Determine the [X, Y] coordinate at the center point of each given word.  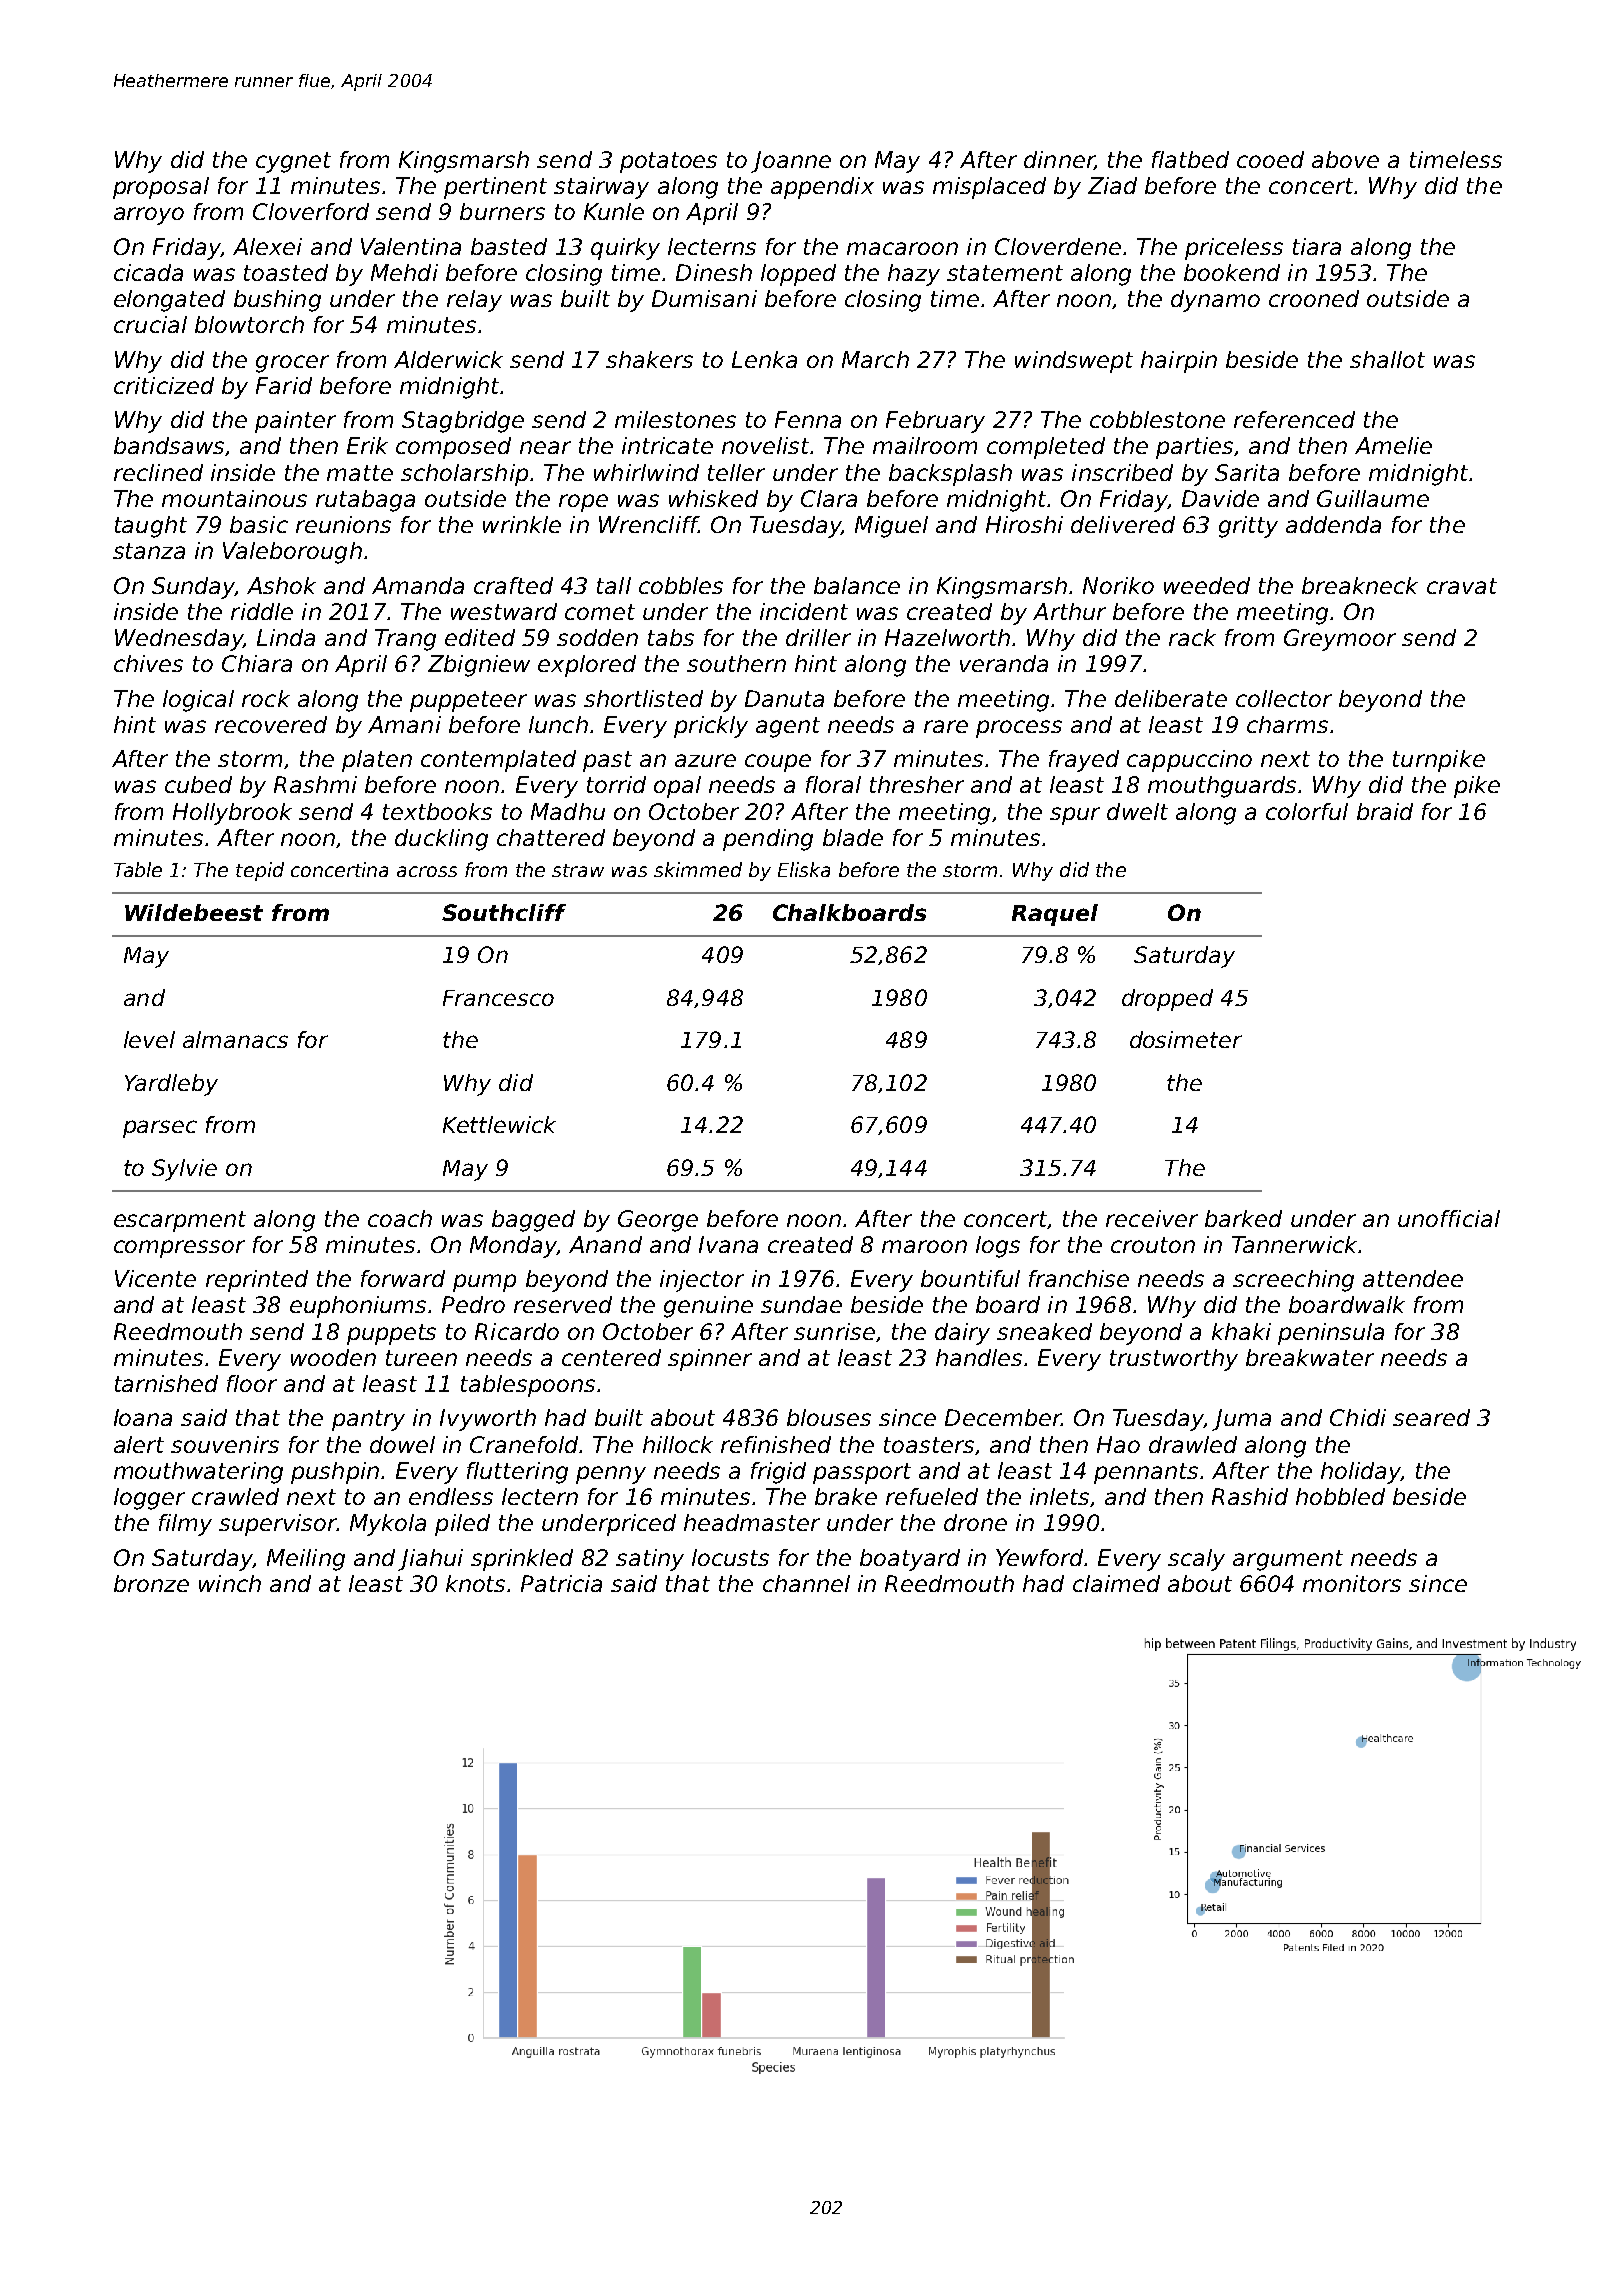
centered [611, 1357]
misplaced [989, 188]
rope [583, 503]
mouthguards [1222, 787]
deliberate [1171, 698]
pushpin [335, 1473]
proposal [161, 188]
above [1345, 159]
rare [946, 726]
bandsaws [169, 445]
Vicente [155, 1278]
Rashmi [315, 784]
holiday [1361, 1473]
